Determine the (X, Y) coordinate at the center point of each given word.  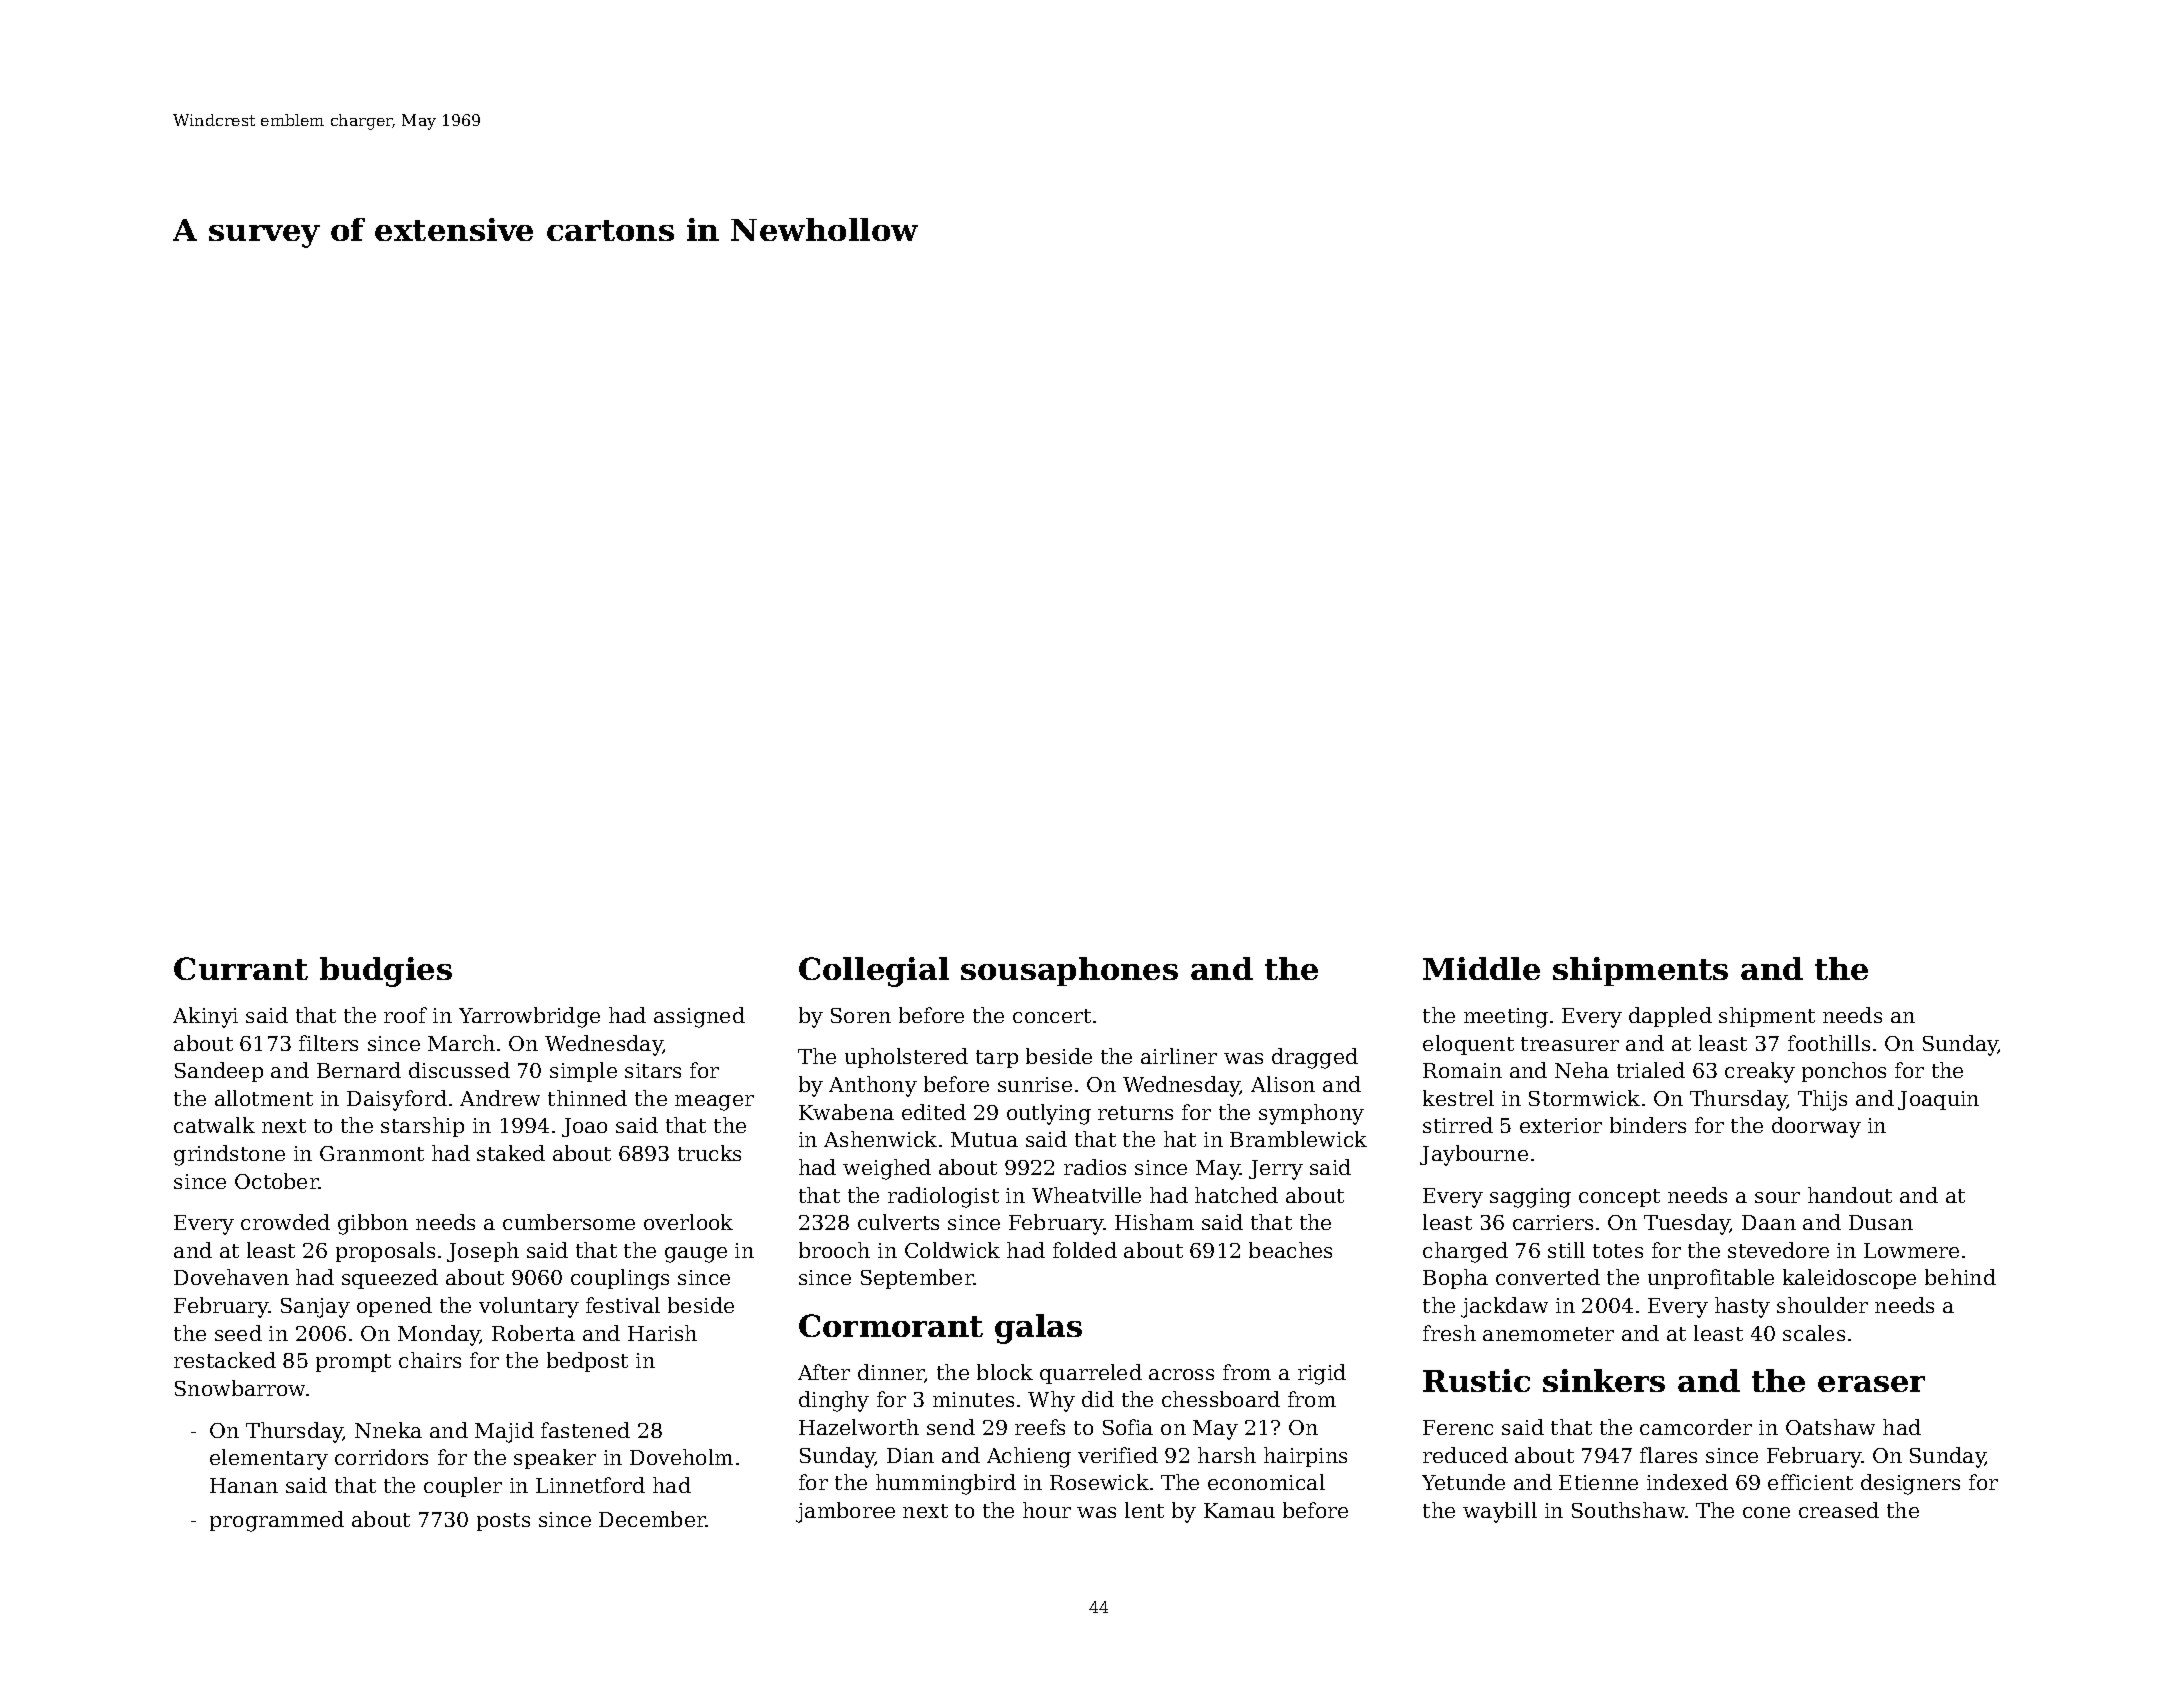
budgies (386, 972)
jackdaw (1504, 1307)
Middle (1481, 968)
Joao (584, 1127)
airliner (1179, 1056)
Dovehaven (231, 1277)
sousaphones (1069, 971)
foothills (1829, 1043)
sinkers (1604, 1380)
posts (503, 1522)
